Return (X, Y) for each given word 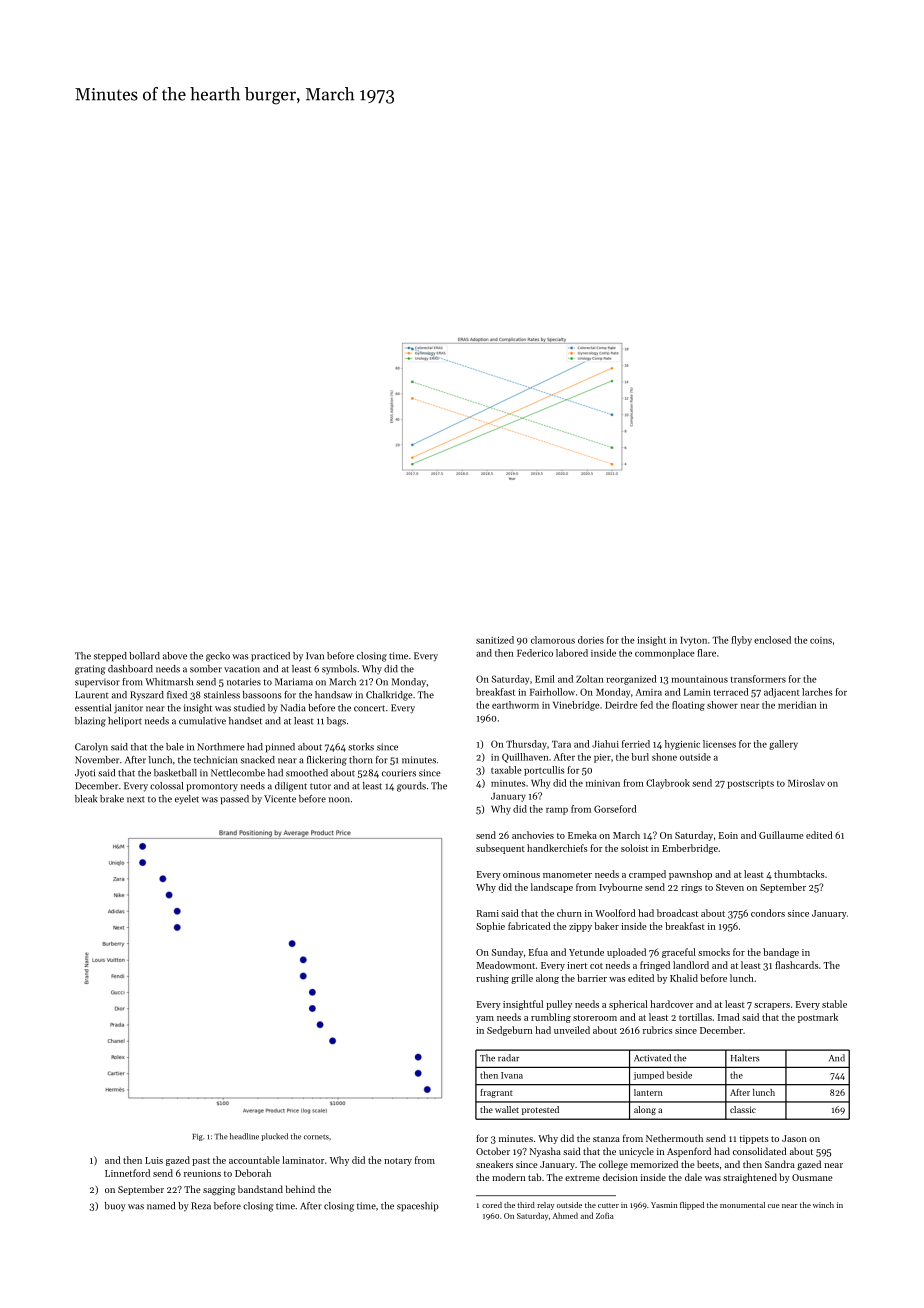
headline (244, 1136)
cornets (316, 1137)
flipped (692, 1206)
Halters (745, 1058)
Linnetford (127, 1173)
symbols (339, 669)
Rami (488, 913)
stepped (110, 657)
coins (821, 640)
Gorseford (615, 809)
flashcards (797, 965)
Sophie (490, 927)
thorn (360, 760)
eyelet (187, 800)
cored (492, 1205)
